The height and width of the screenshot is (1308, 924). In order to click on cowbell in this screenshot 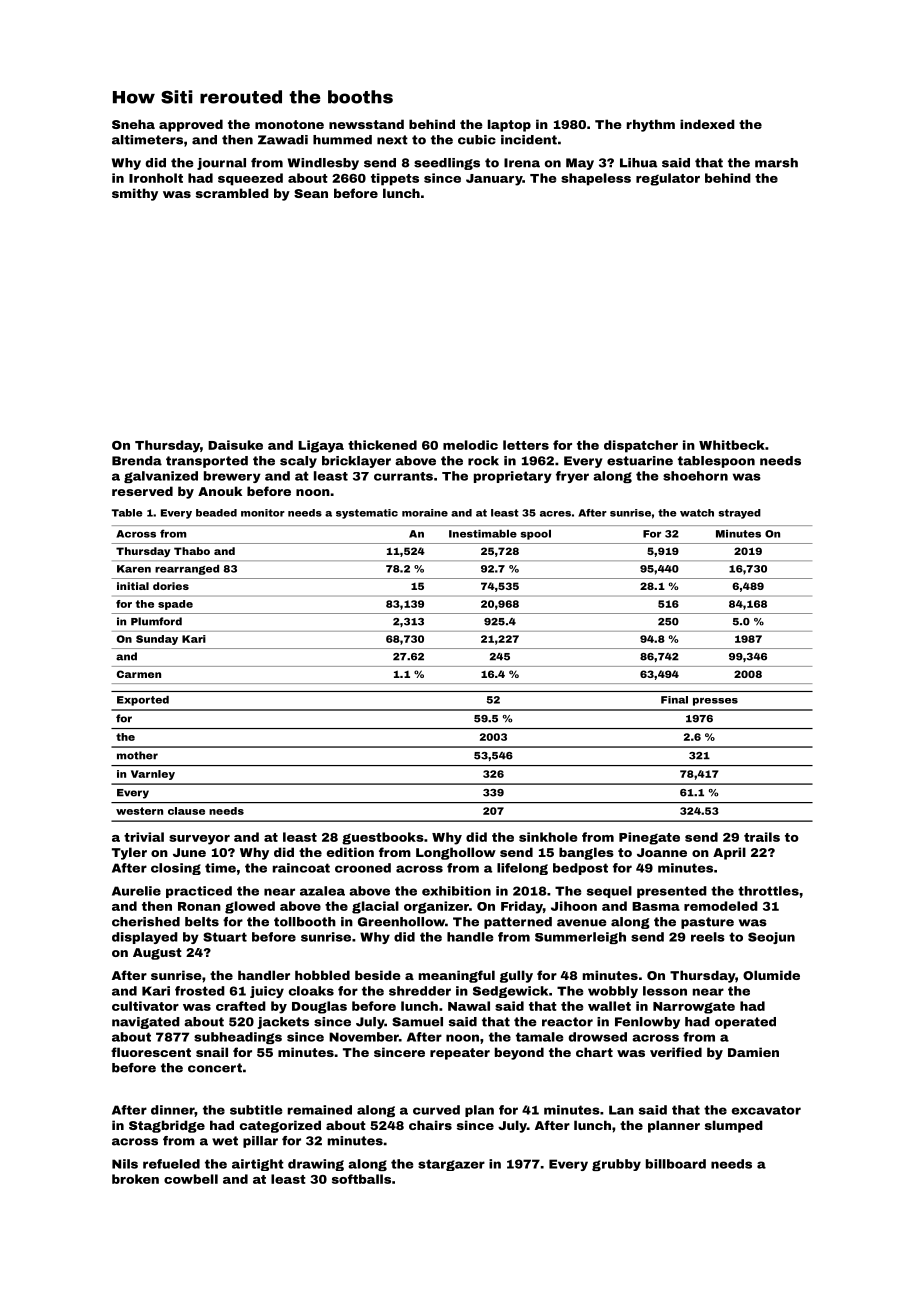, I will do `click(191, 1179)`.
